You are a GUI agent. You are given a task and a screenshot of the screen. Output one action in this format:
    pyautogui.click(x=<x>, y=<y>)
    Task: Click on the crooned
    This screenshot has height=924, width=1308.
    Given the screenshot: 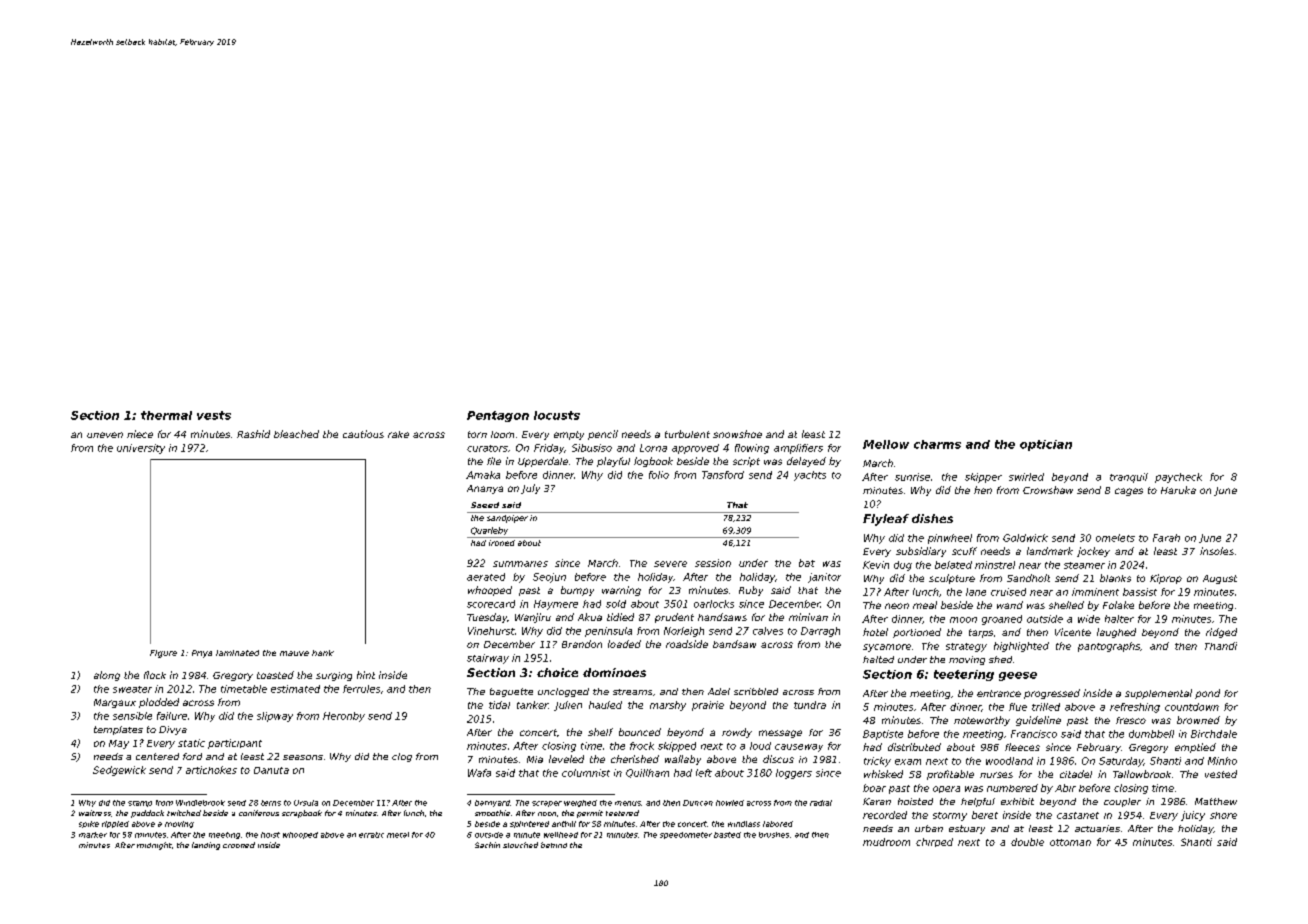 What is the action you would take?
    pyautogui.click(x=239, y=845)
